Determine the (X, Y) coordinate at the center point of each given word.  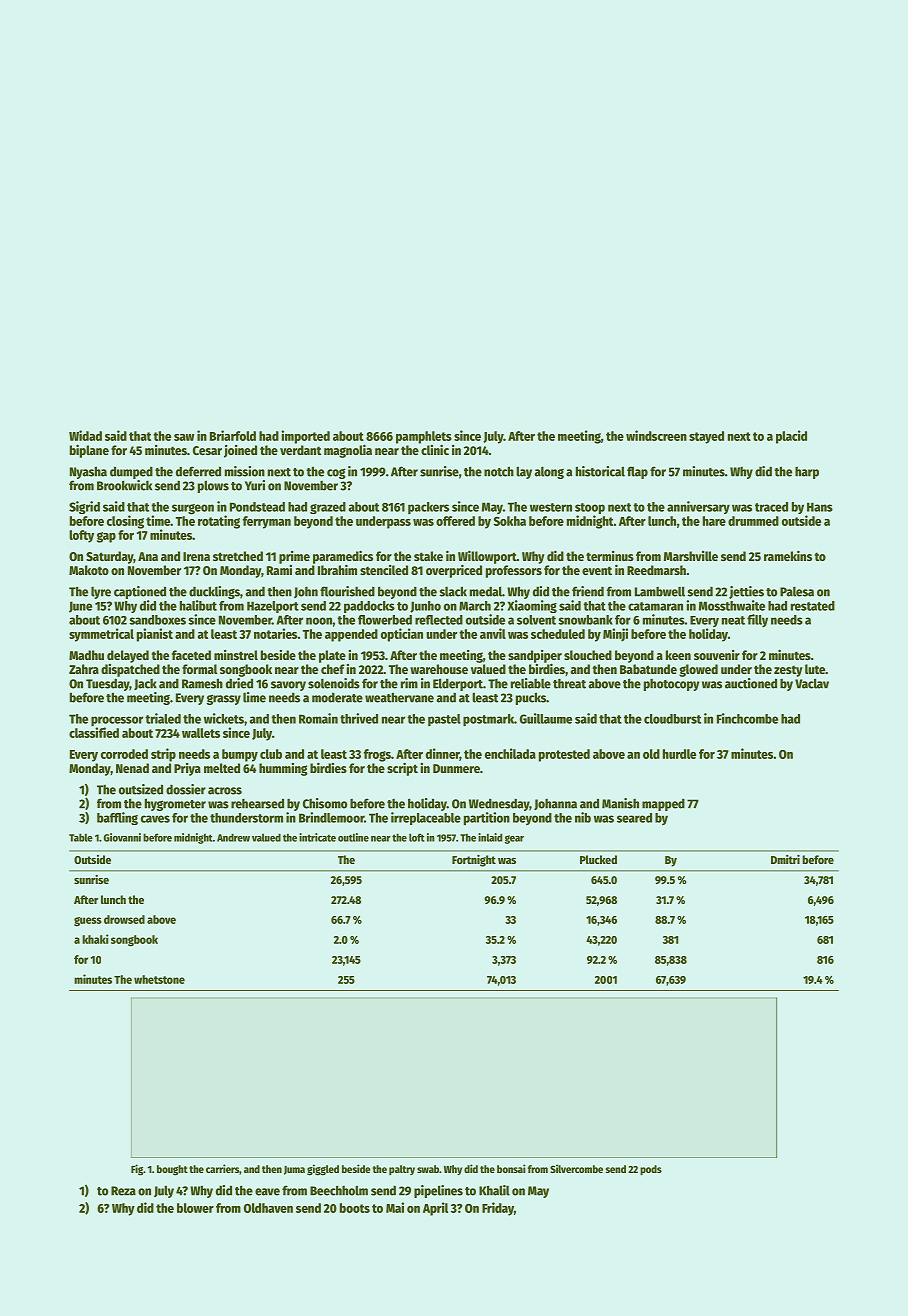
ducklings (214, 592)
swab (428, 1169)
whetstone (159, 979)
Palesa (797, 591)
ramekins (788, 555)
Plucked (598, 859)
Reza (123, 1191)
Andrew (233, 837)
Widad (85, 435)
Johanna (555, 804)
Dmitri (785, 859)
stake (428, 556)
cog (336, 473)
